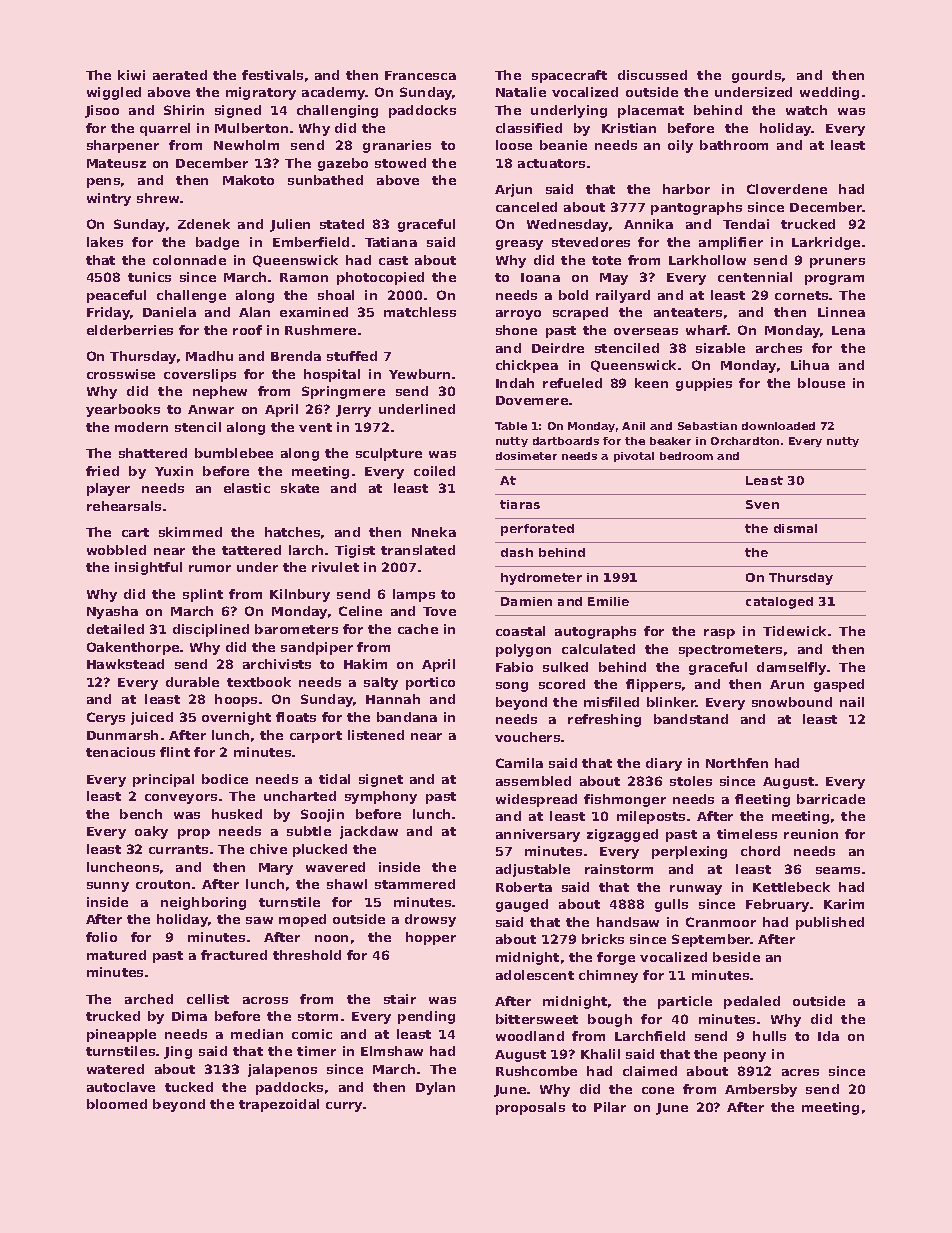  Describe the element at coordinates (360, 611) in the screenshot. I see `Celine` at that location.
